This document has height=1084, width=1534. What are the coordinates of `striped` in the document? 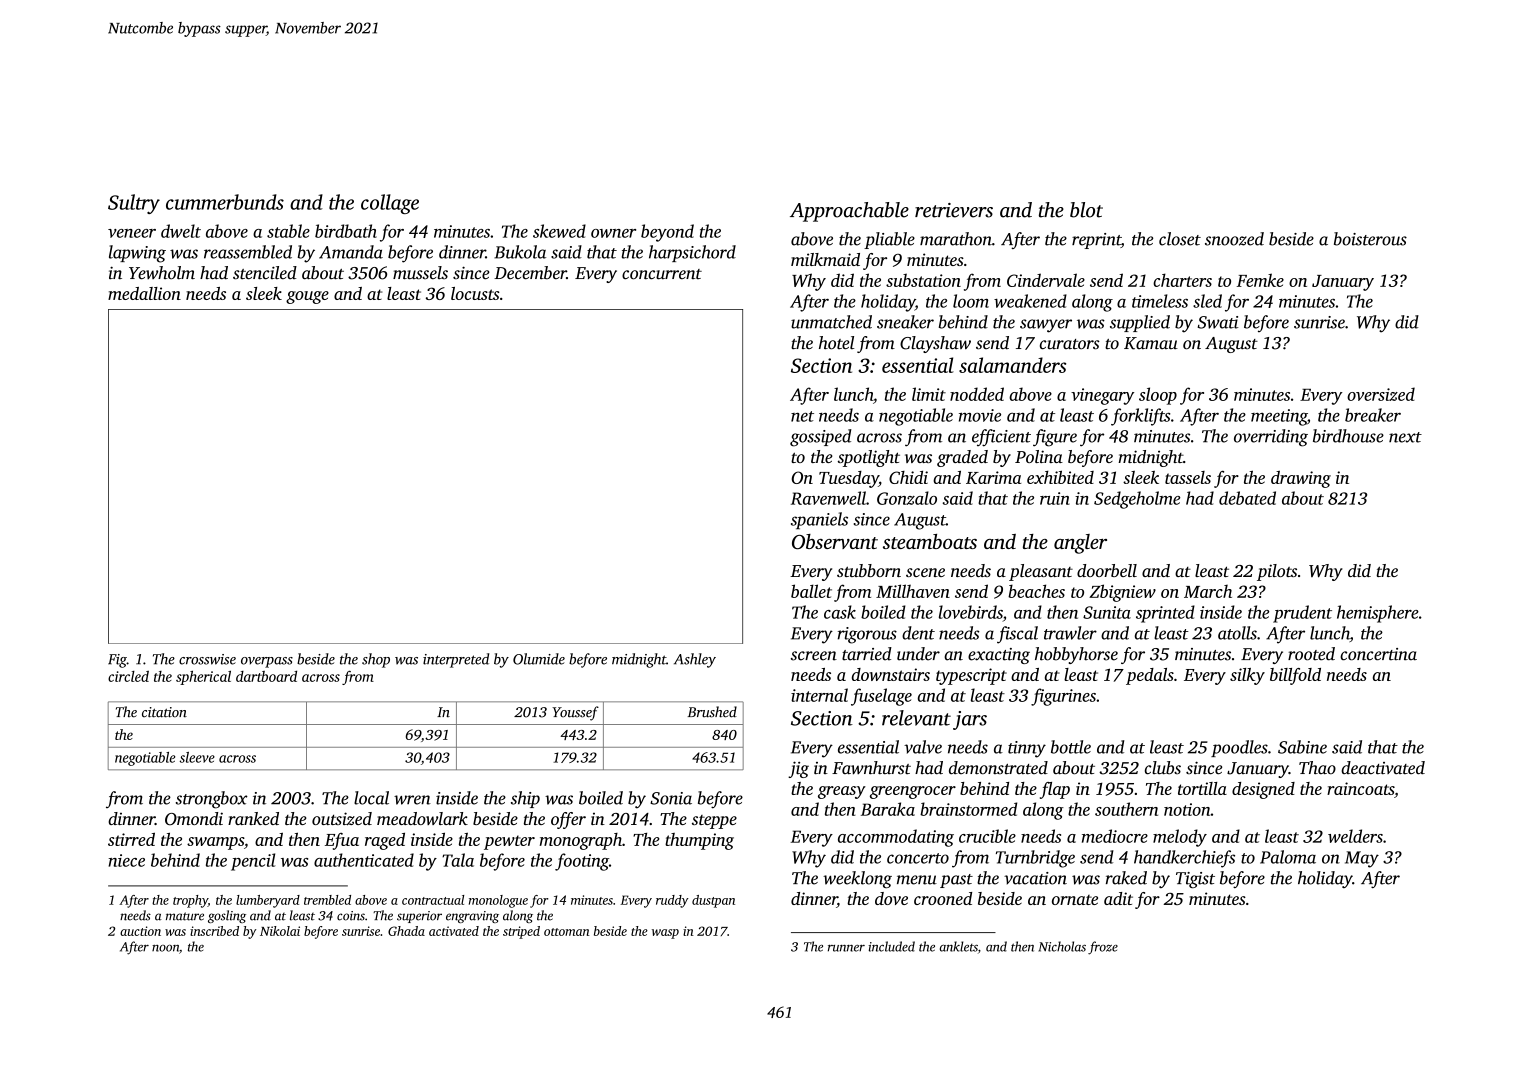 It's located at (521, 932).
